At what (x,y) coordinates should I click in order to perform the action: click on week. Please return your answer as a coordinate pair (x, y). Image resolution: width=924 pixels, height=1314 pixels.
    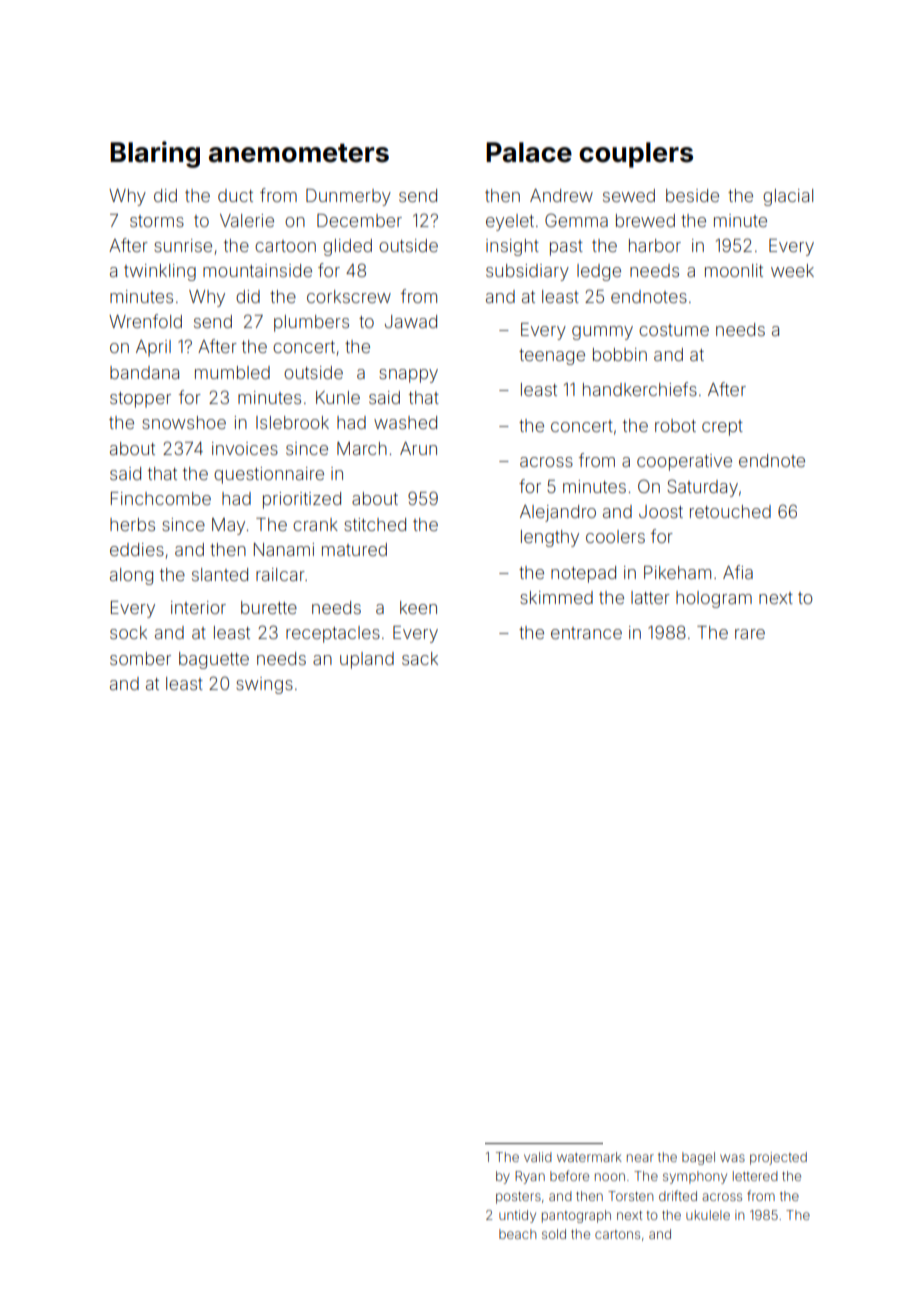
    Looking at the image, I should click on (792, 270).
